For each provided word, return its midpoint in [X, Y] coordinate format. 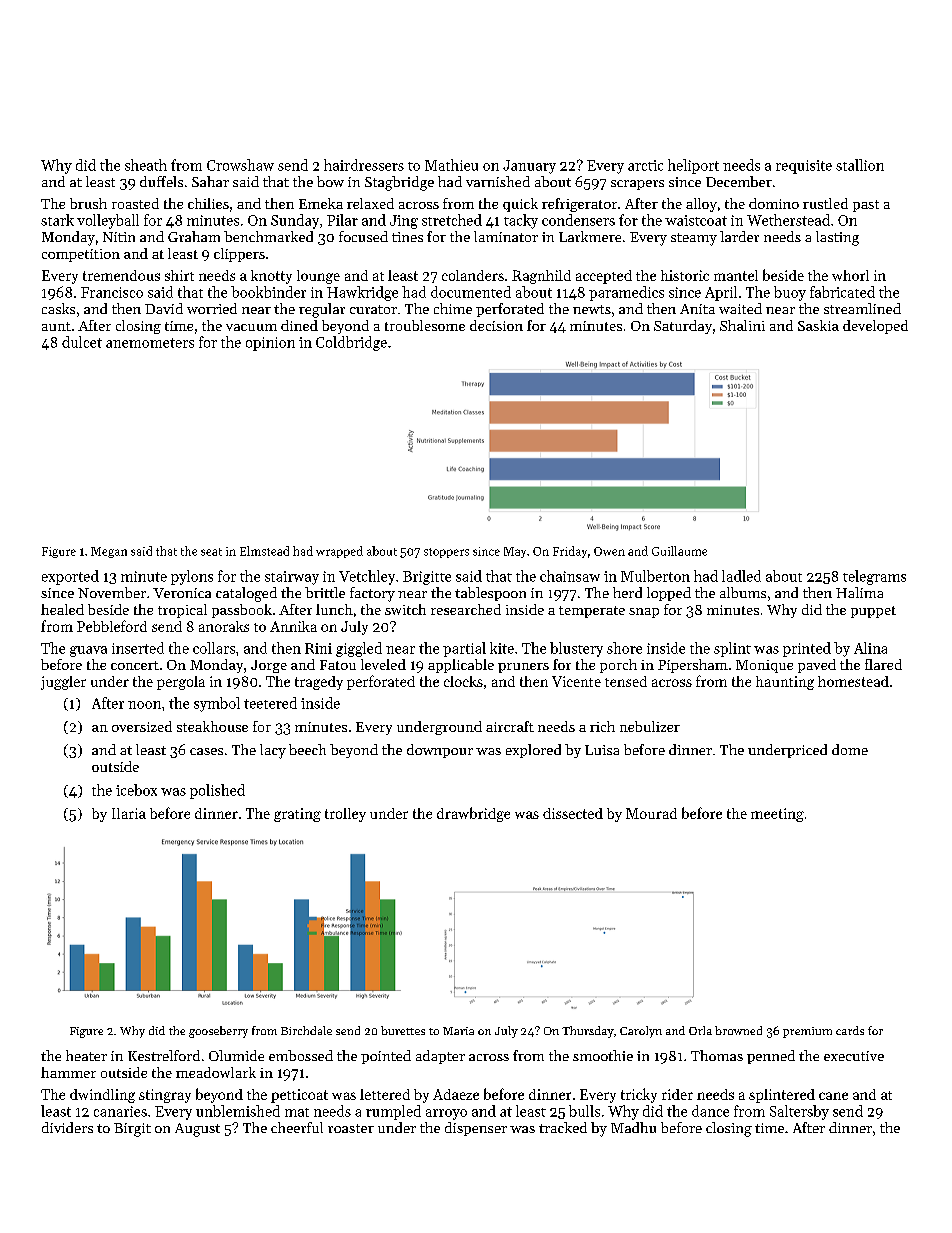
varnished [498, 181]
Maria [458, 1031]
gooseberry [218, 1032]
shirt [179, 275]
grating [297, 815]
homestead [853, 681]
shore [624, 648]
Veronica [182, 593]
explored [533, 751]
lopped [669, 594]
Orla [700, 1030]
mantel [736, 275]
